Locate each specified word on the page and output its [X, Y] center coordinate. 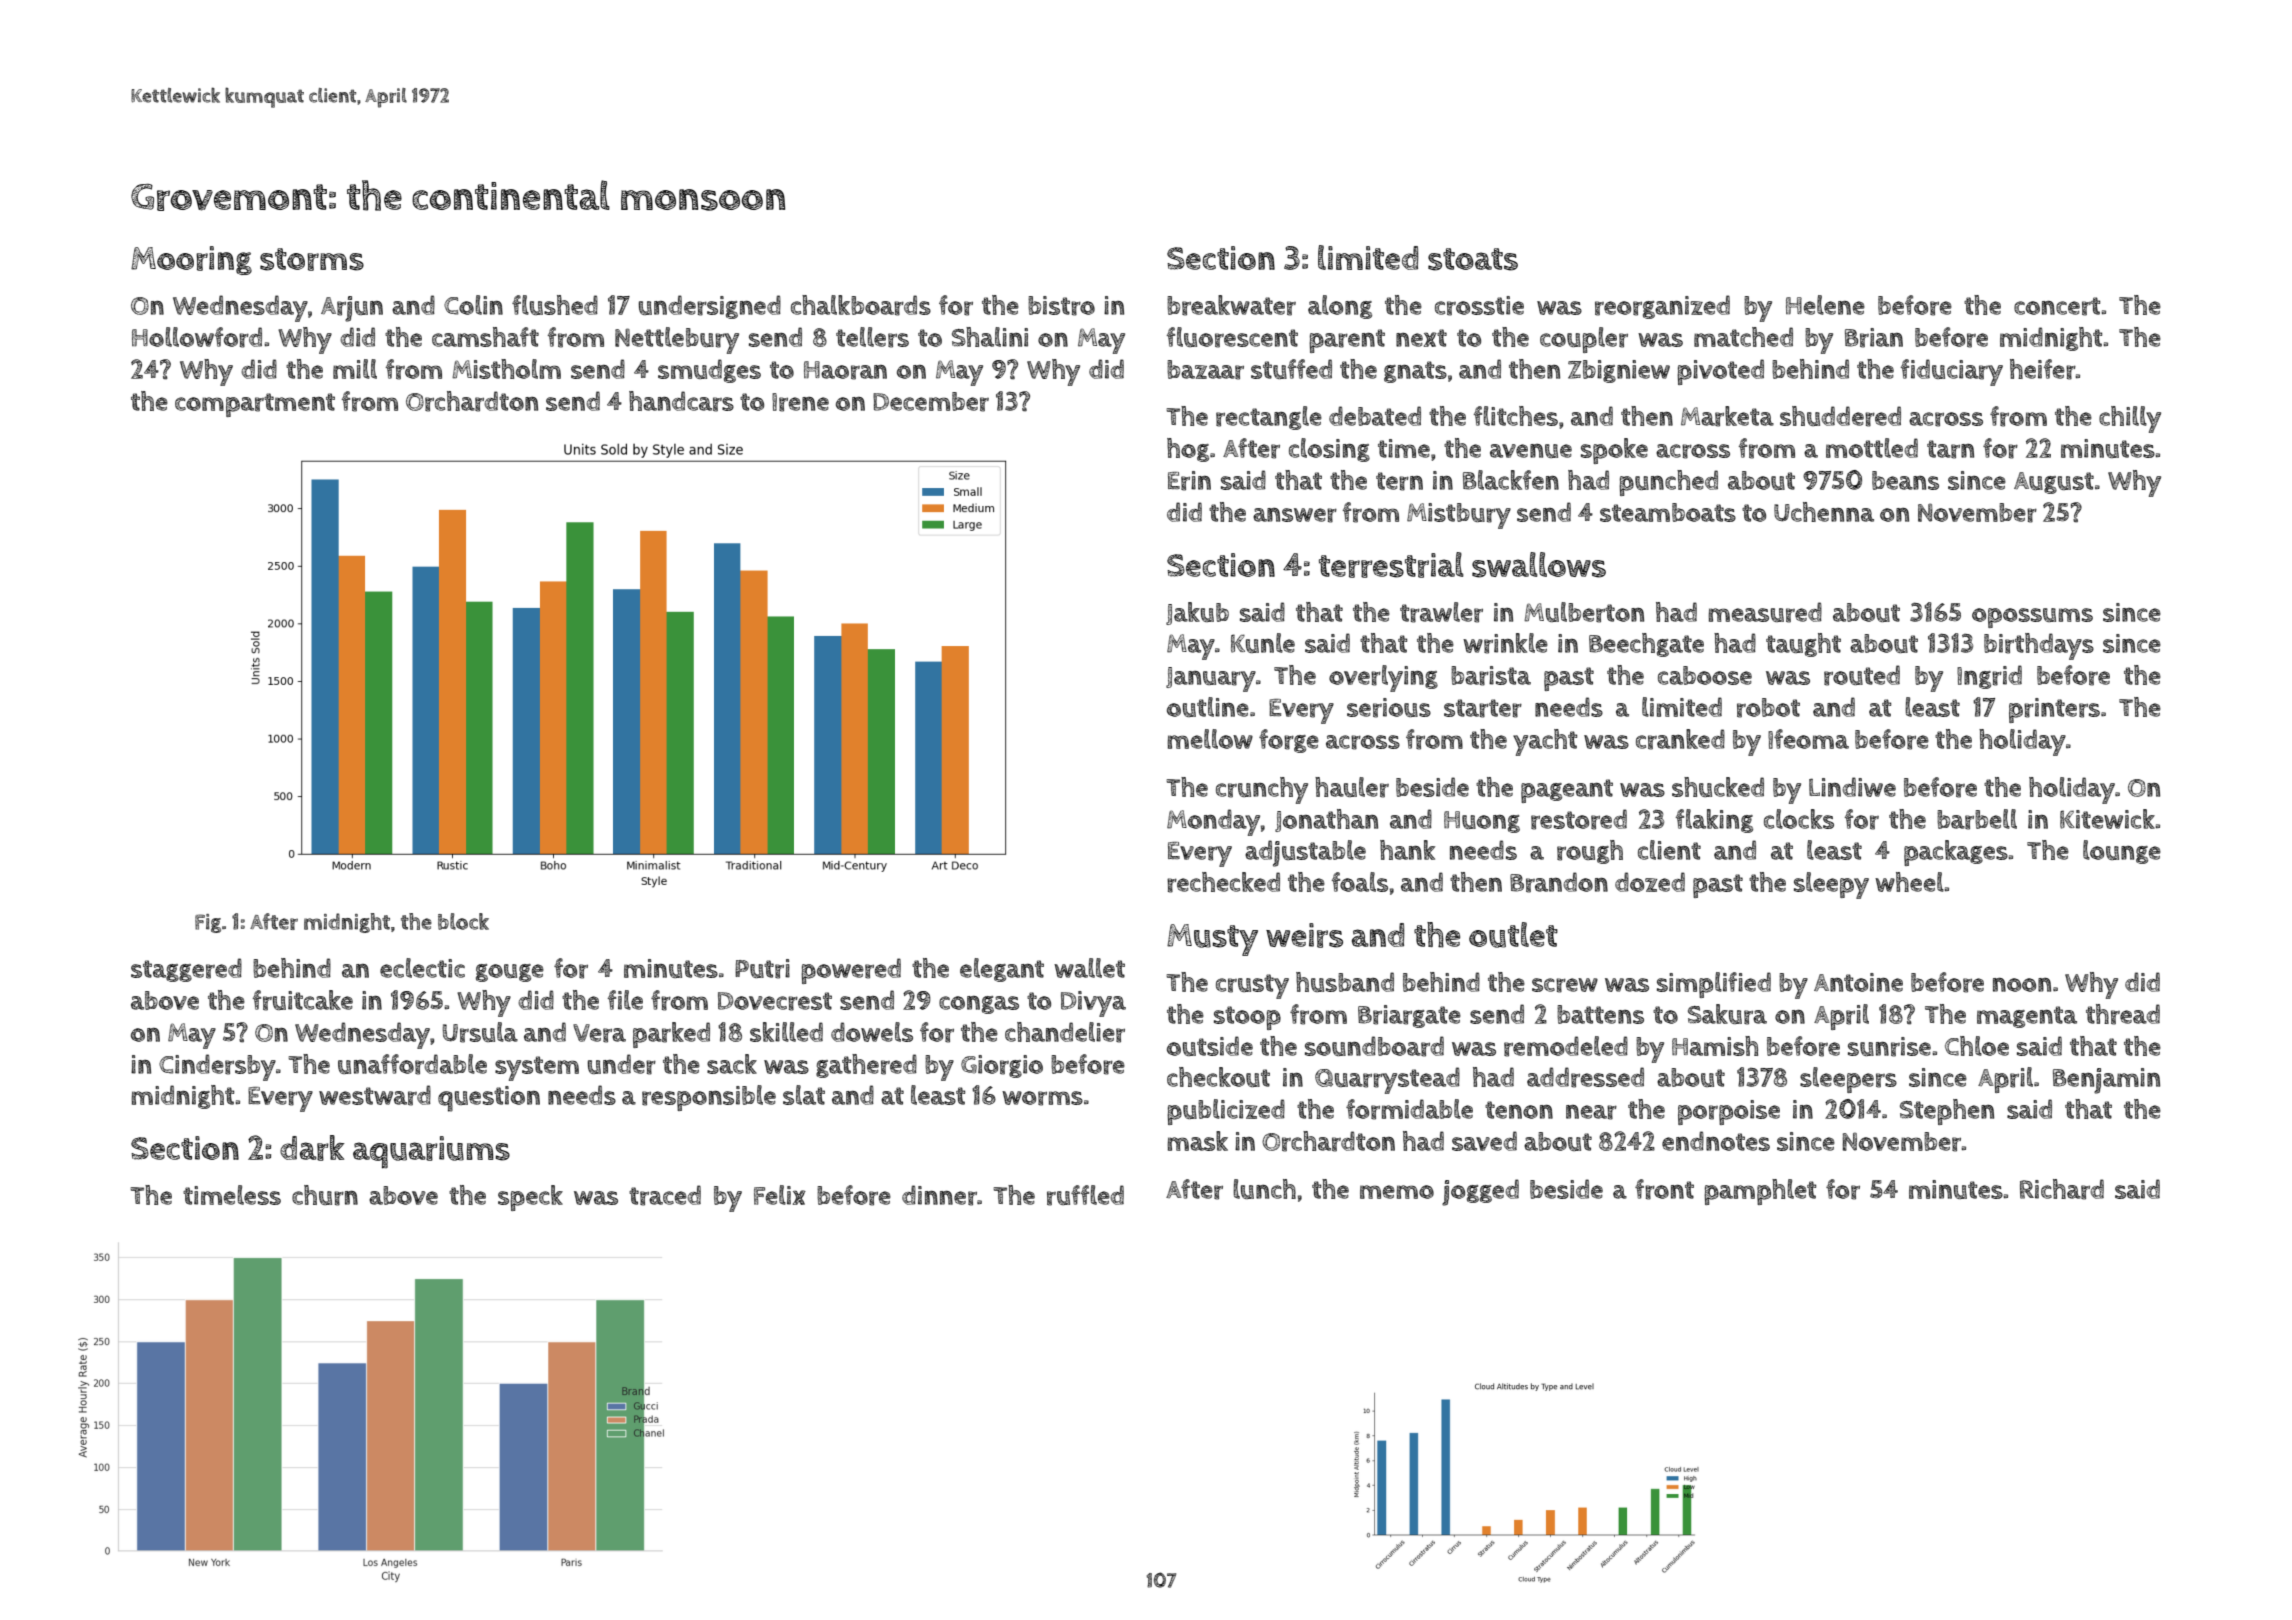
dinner [939, 1195]
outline [1208, 707]
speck [530, 1198]
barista [1491, 676]
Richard [2062, 1189]
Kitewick [2108, 819]
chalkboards [861, 305]
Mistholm [506, 369]
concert [2057, 306]
